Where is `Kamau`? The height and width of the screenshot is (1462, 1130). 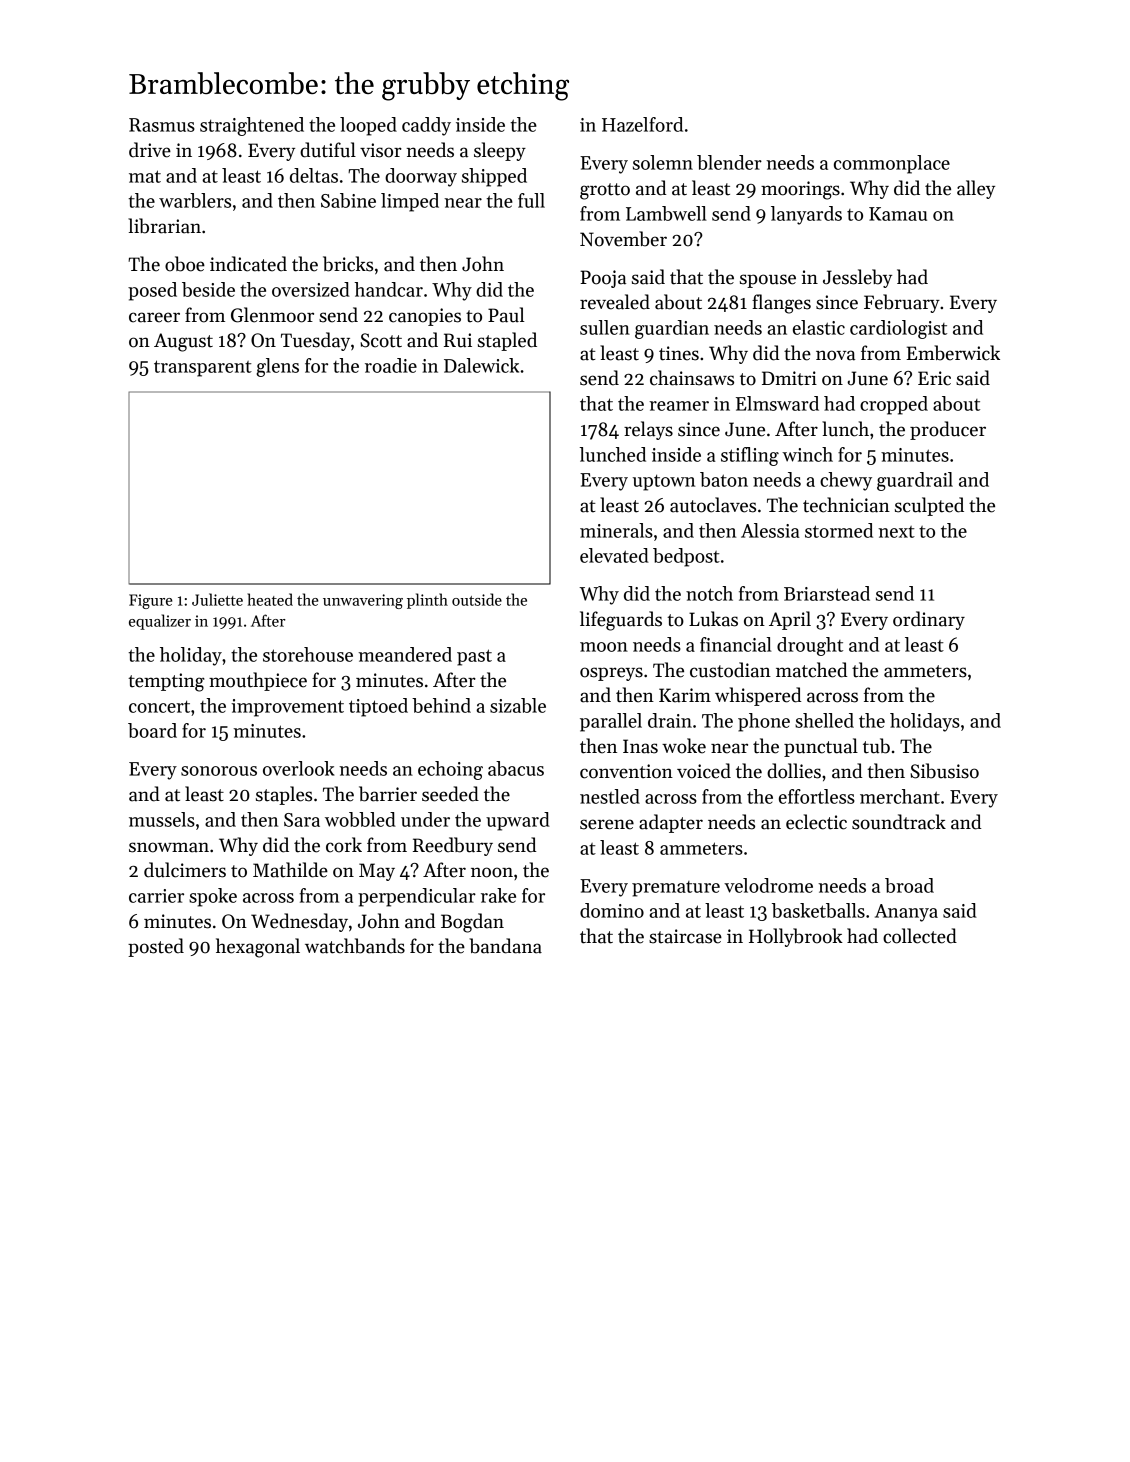 Kamau is located at coordinates (898, 214).
